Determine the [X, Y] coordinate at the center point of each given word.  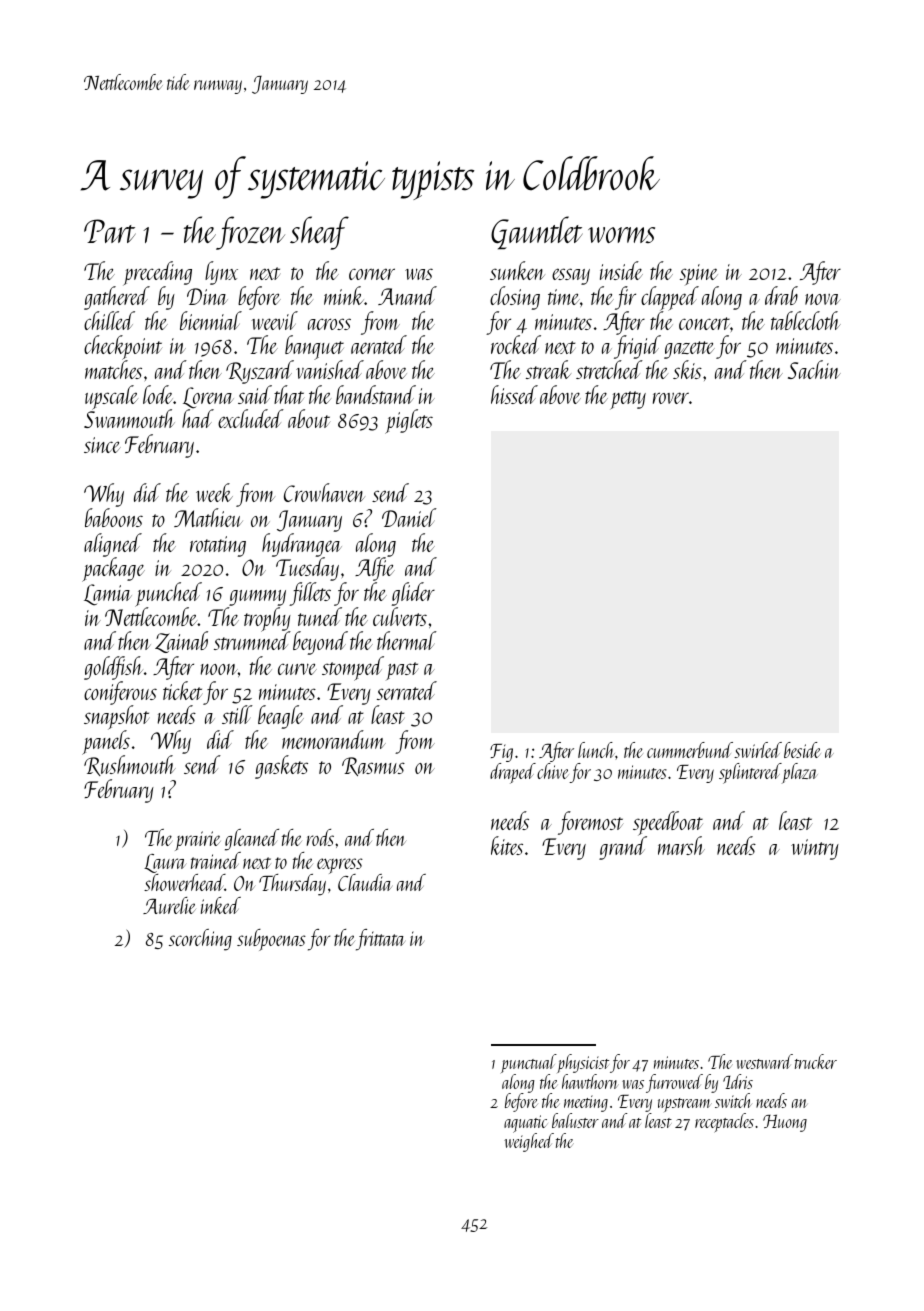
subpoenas [271, 940]
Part [110, 231]
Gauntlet [537, 233]
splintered [750, 773]
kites [507, 845]
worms [621, 235]
